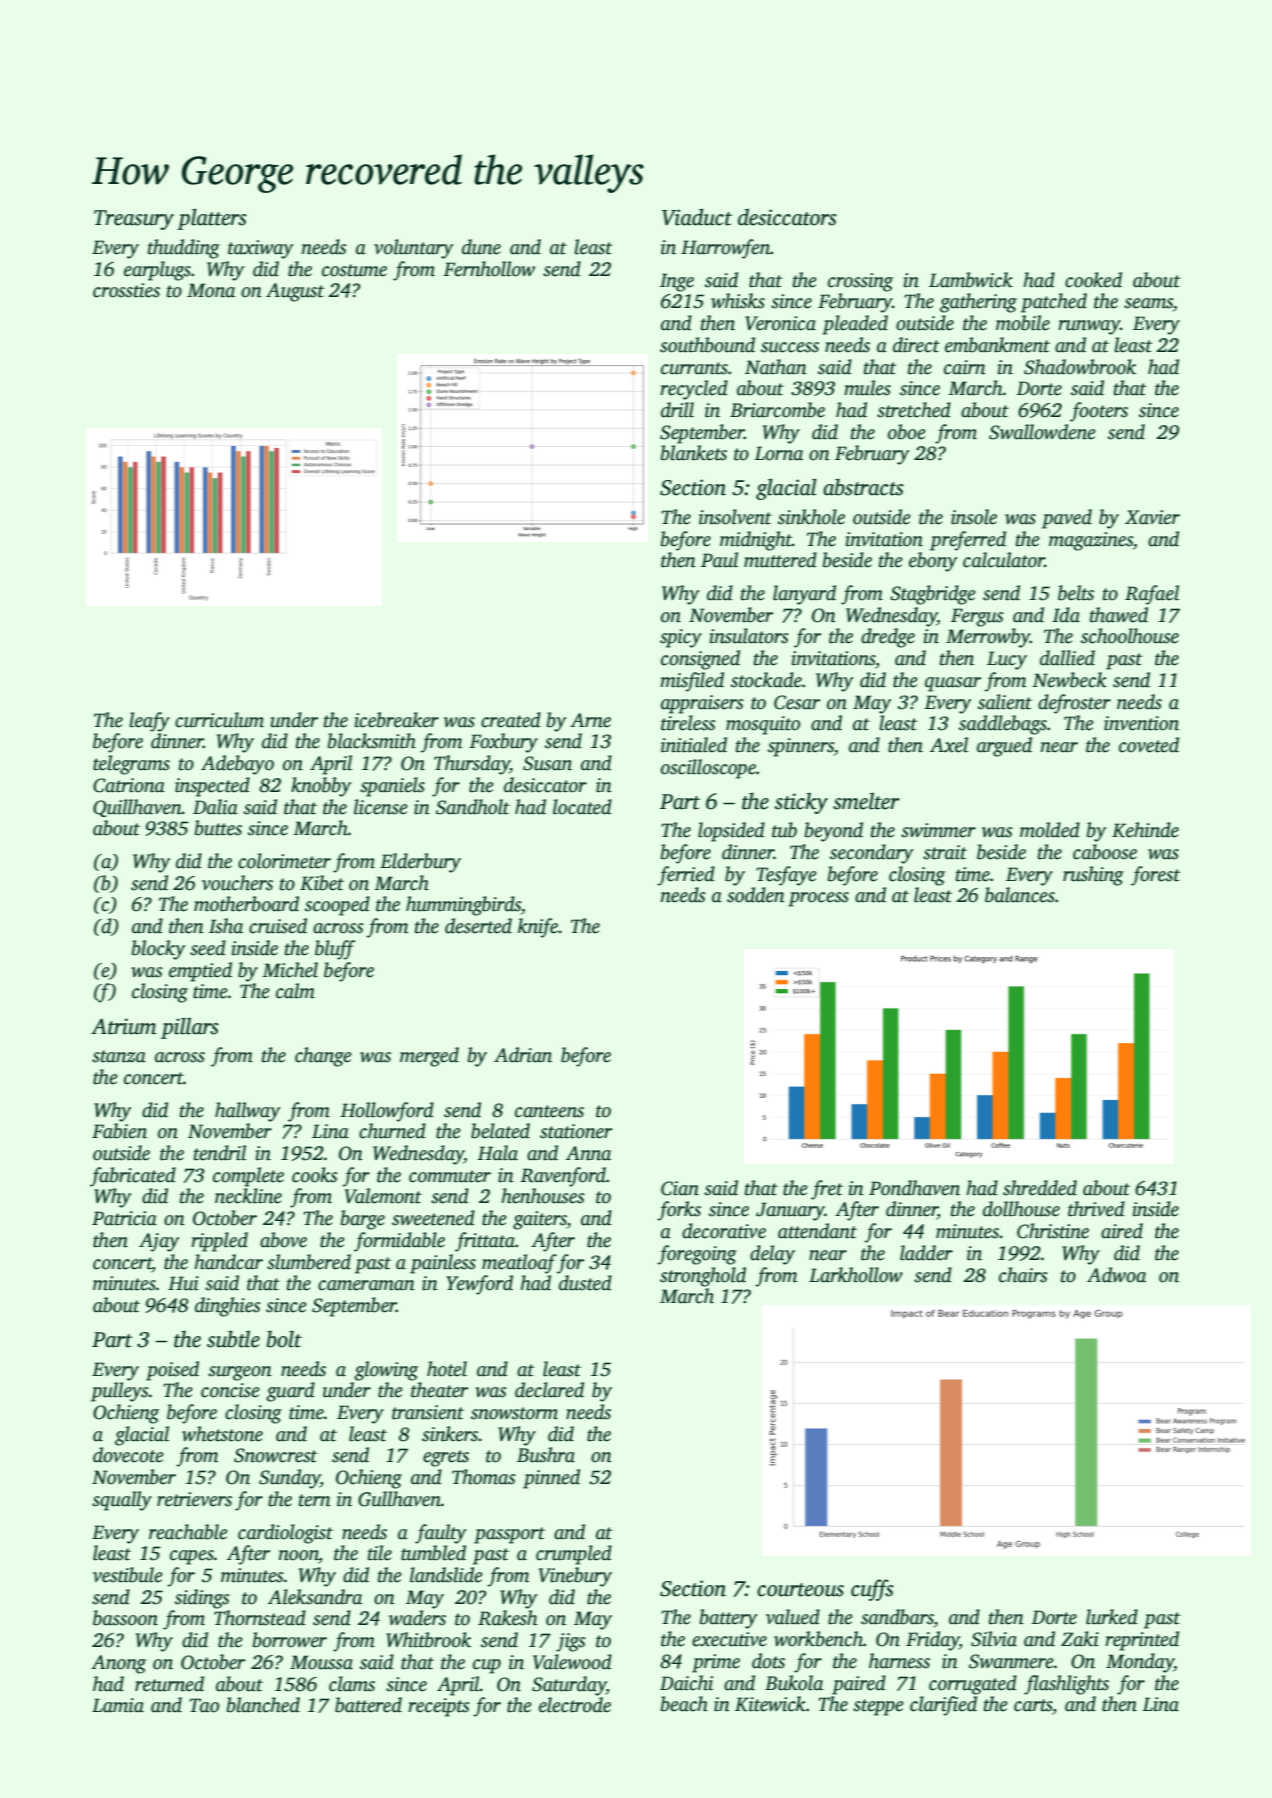  Describe the element at coordinates (1116, 1275) in the screenshot. I see `Adwoa` at that location.
